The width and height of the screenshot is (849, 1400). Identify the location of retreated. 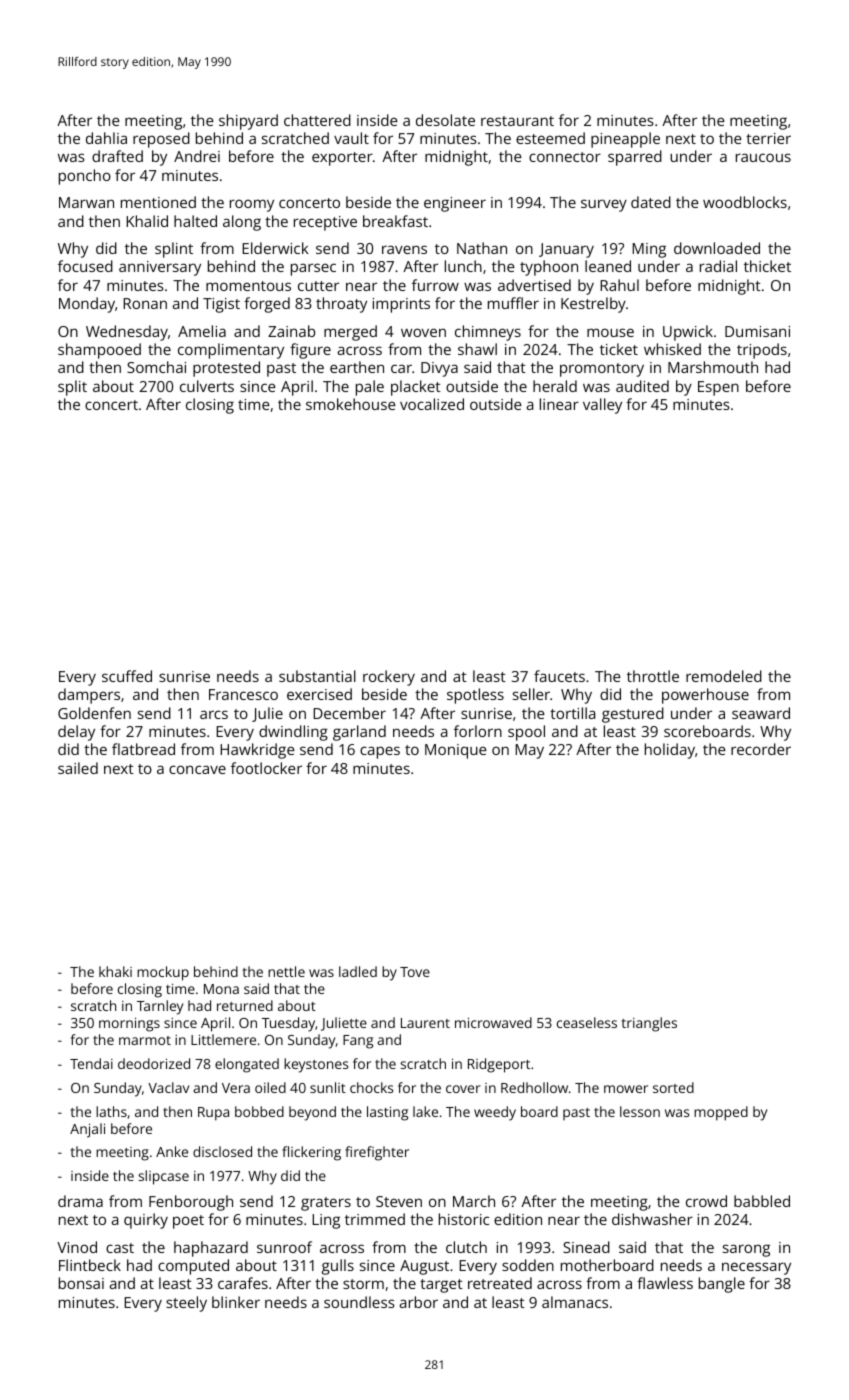
(500, 1283).
